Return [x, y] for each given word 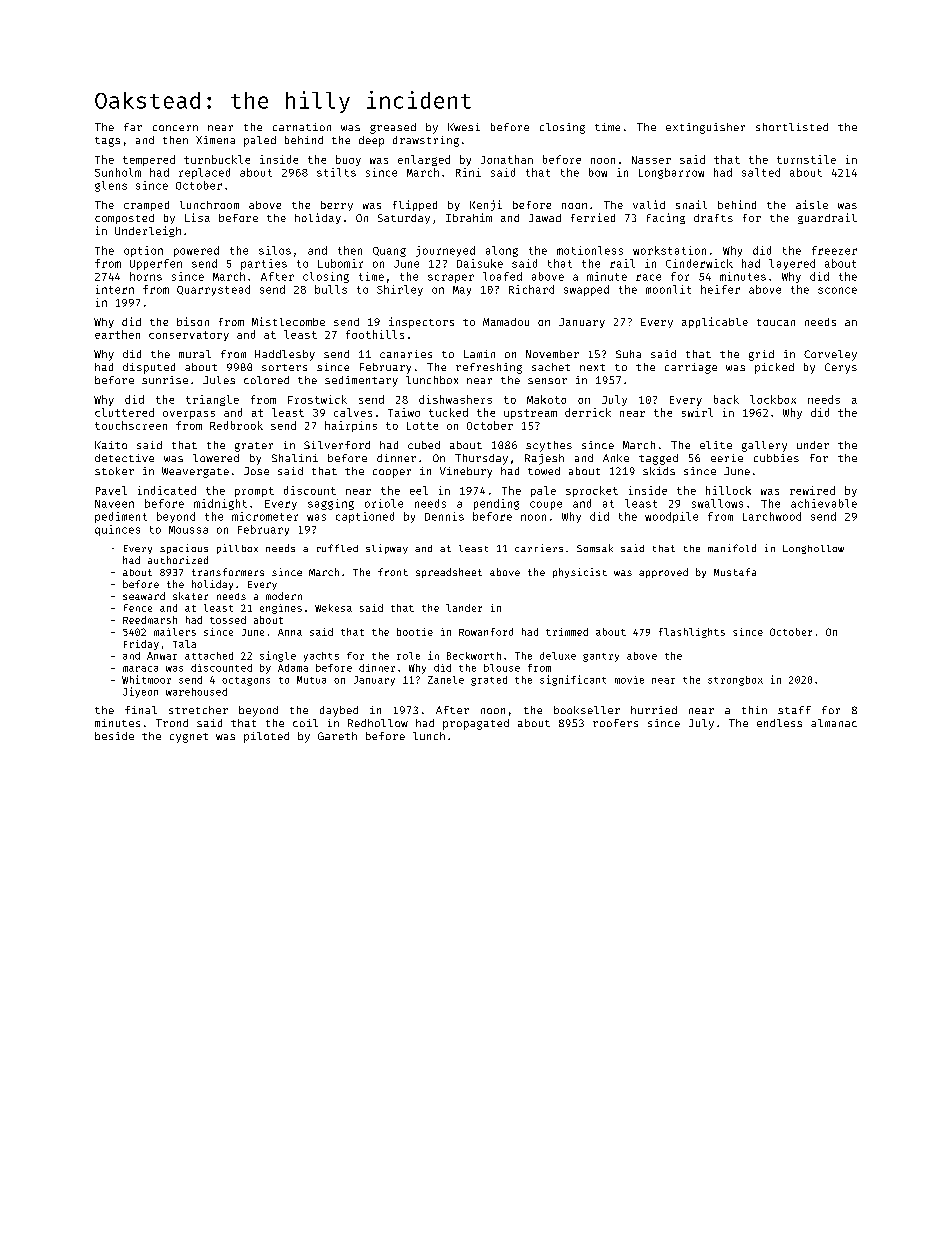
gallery [764, 446]
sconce [837, 290]
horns [146, 276]
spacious [184, 549]
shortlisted [792, 127]
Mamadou [506, 322]
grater [254, 447]
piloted [266, 737]
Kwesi [464, 127]
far [133, 127]
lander [464, 608]
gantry [601, 657]
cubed [424, 445]
